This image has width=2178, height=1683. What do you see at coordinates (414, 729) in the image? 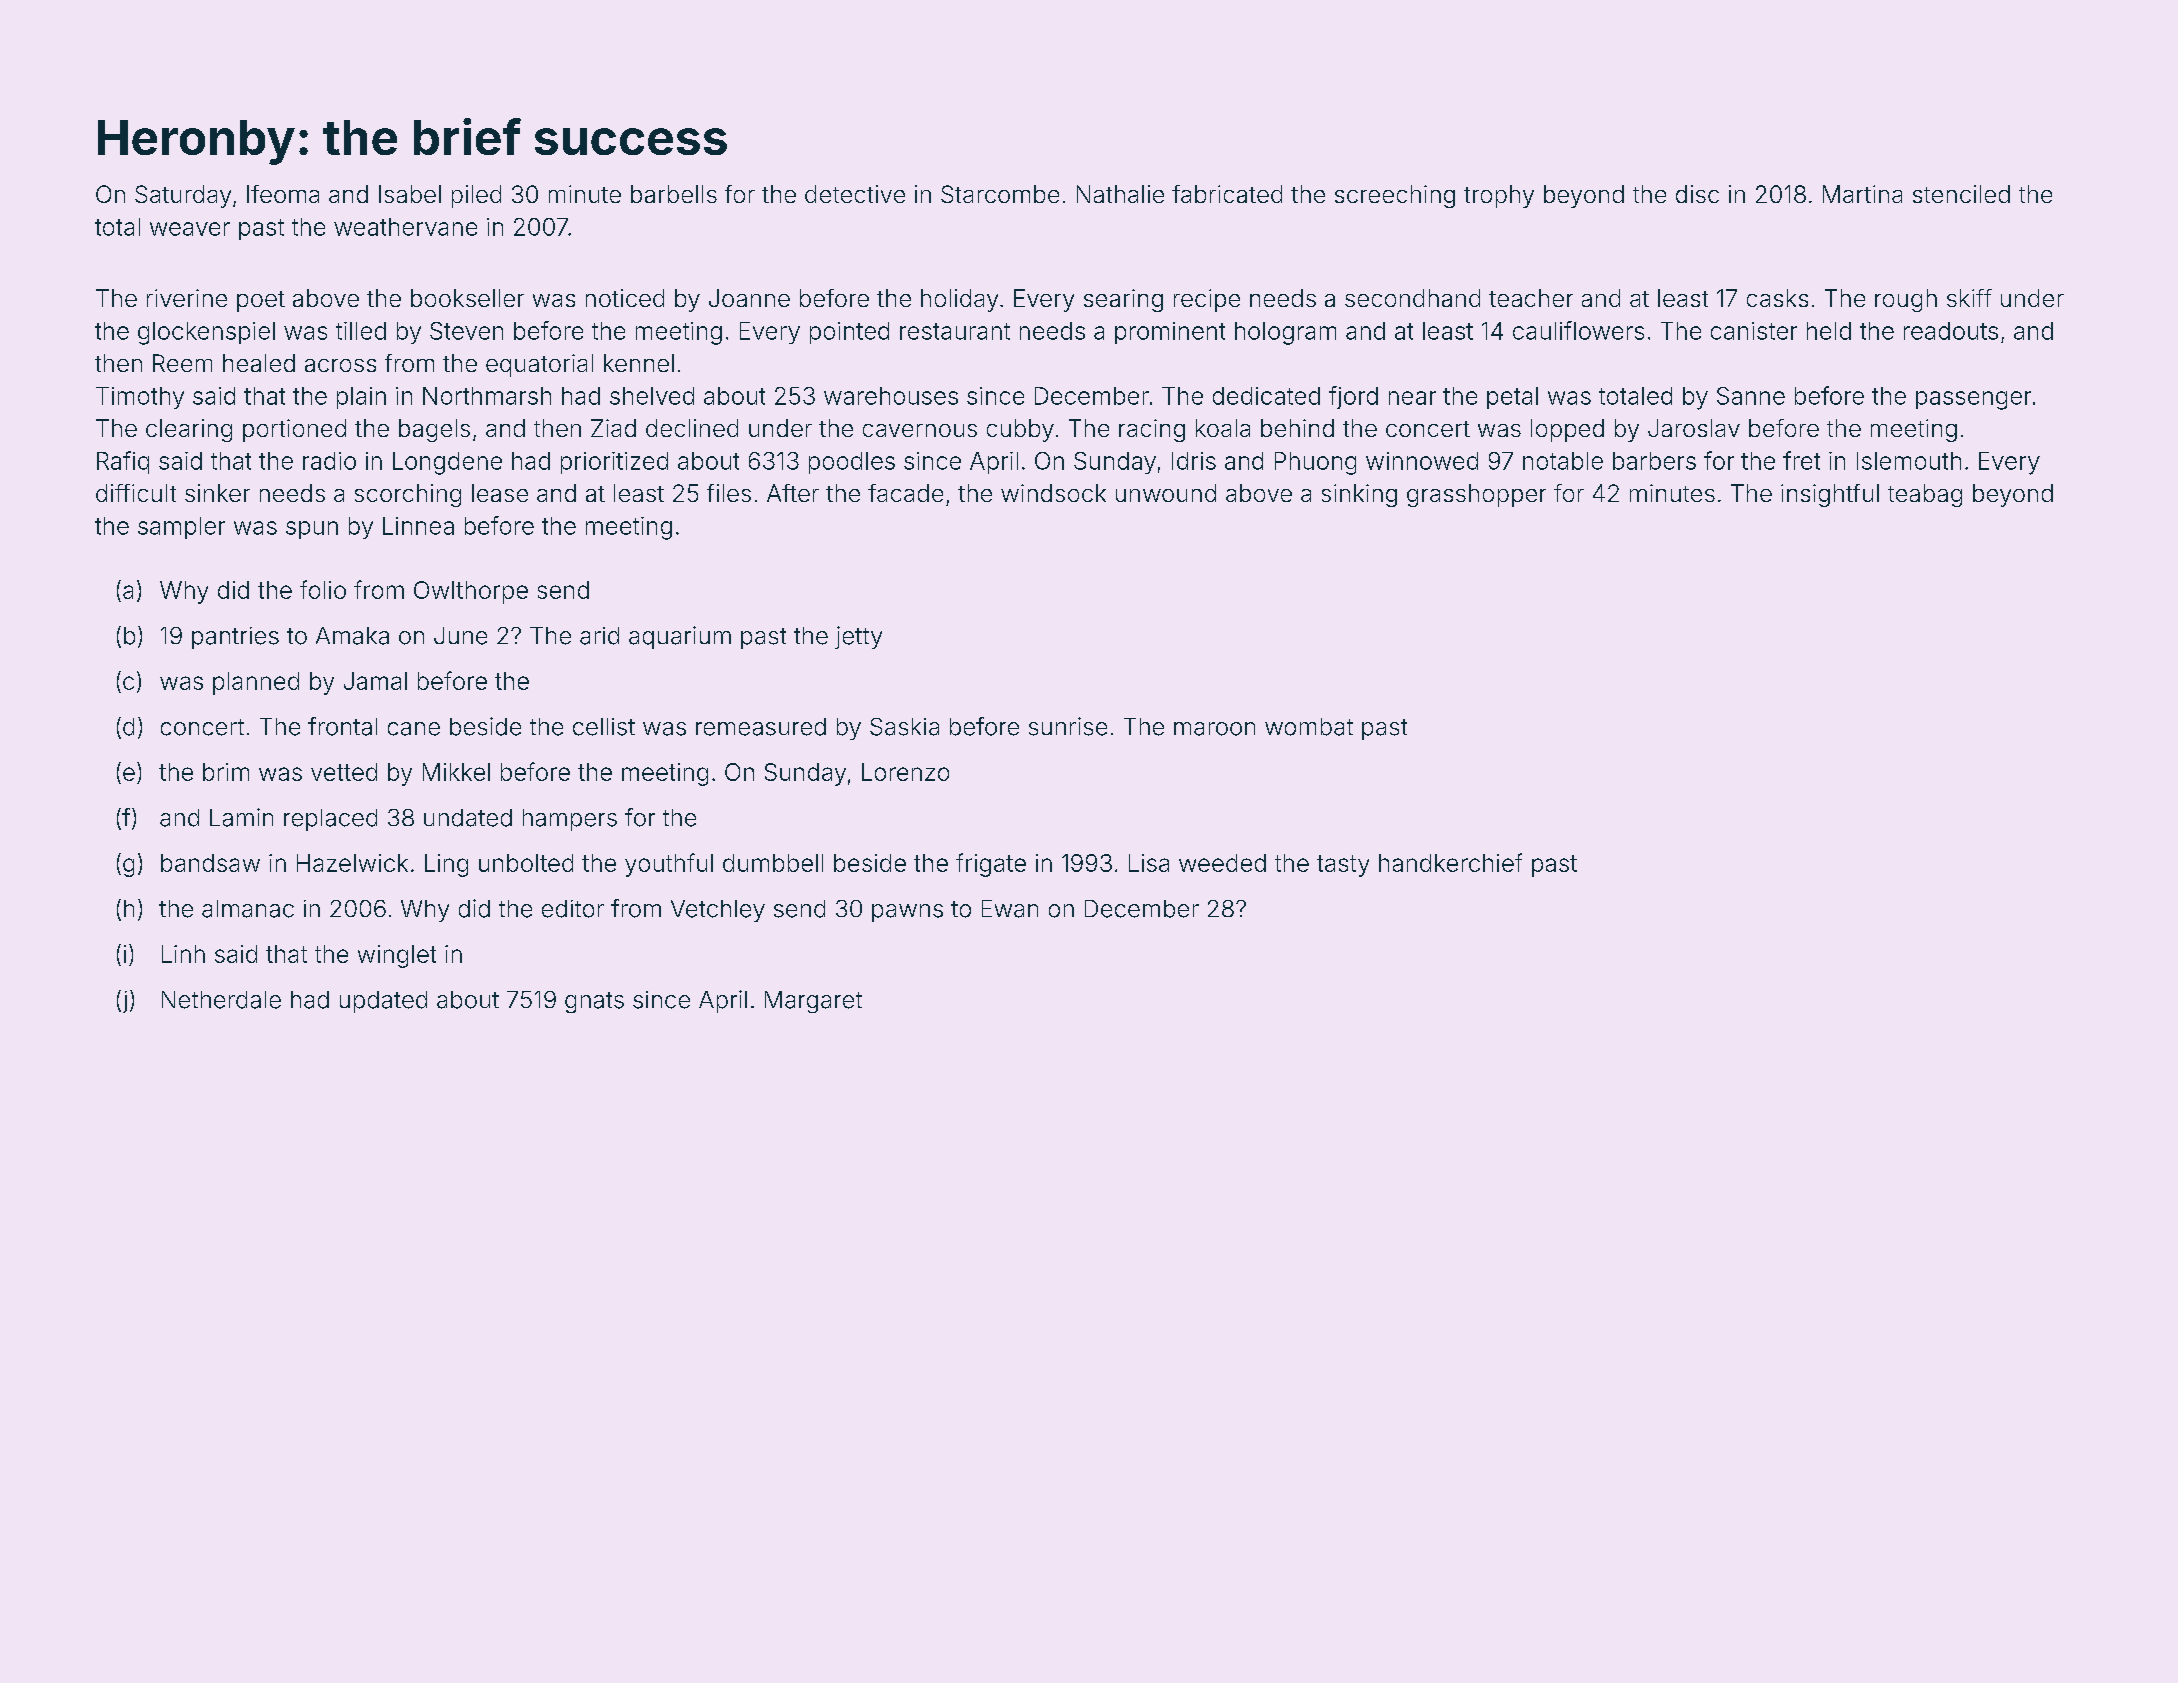
I see `cane` at bounding box center [414, 729].
